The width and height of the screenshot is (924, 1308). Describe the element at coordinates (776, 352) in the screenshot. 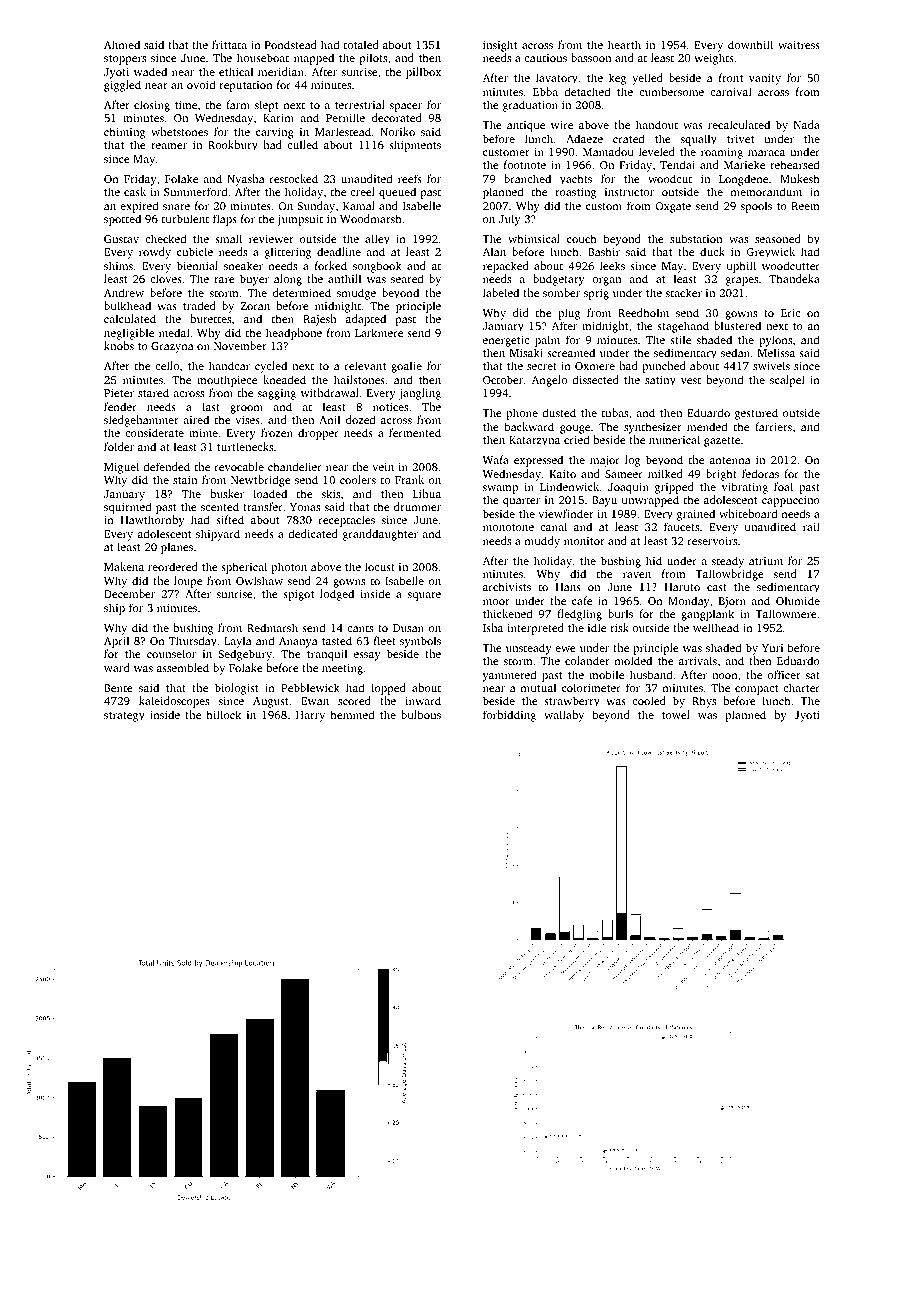

I see `Melissa` at that location.
